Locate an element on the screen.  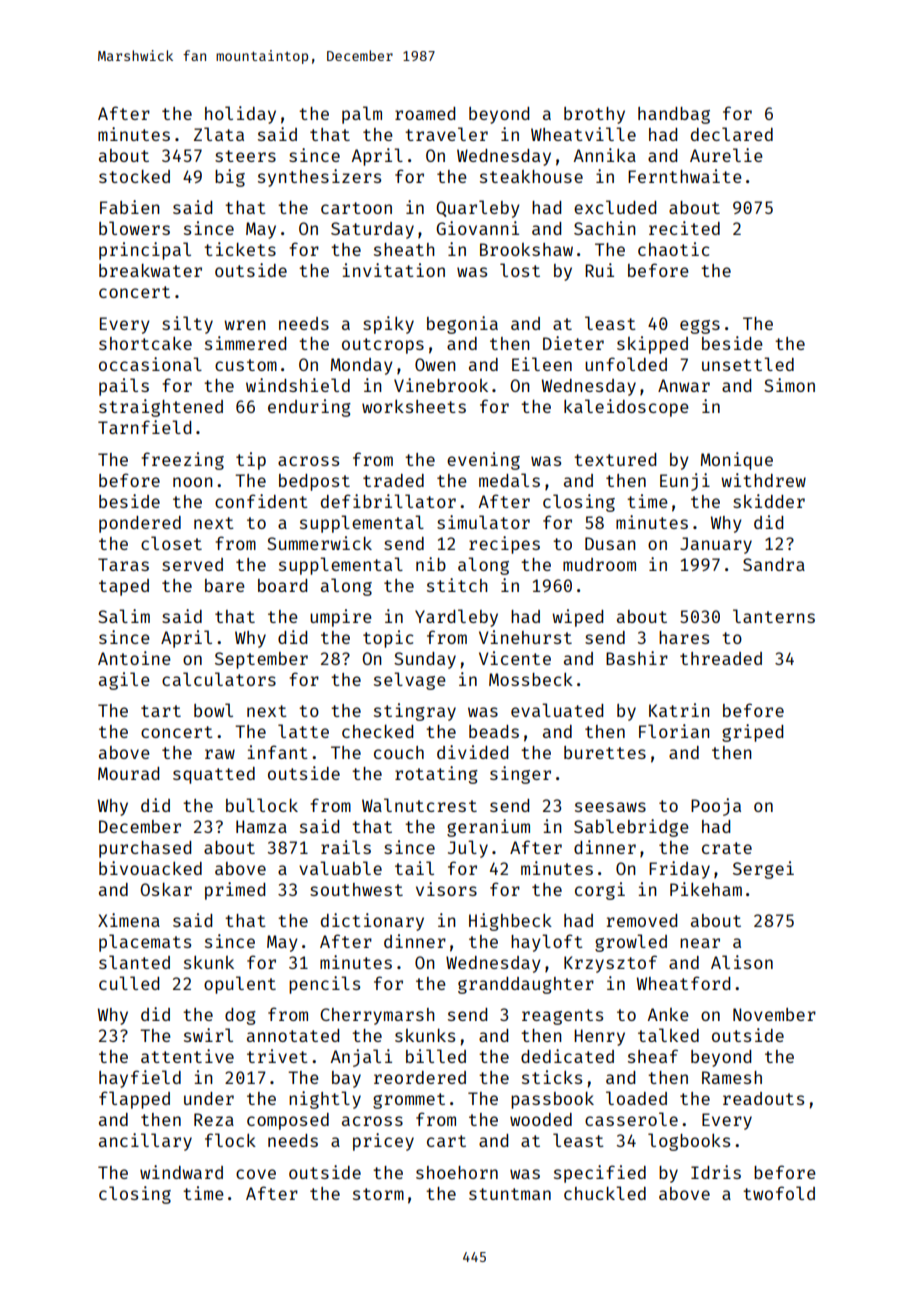
recipes is located at coordinates (504, 545).
